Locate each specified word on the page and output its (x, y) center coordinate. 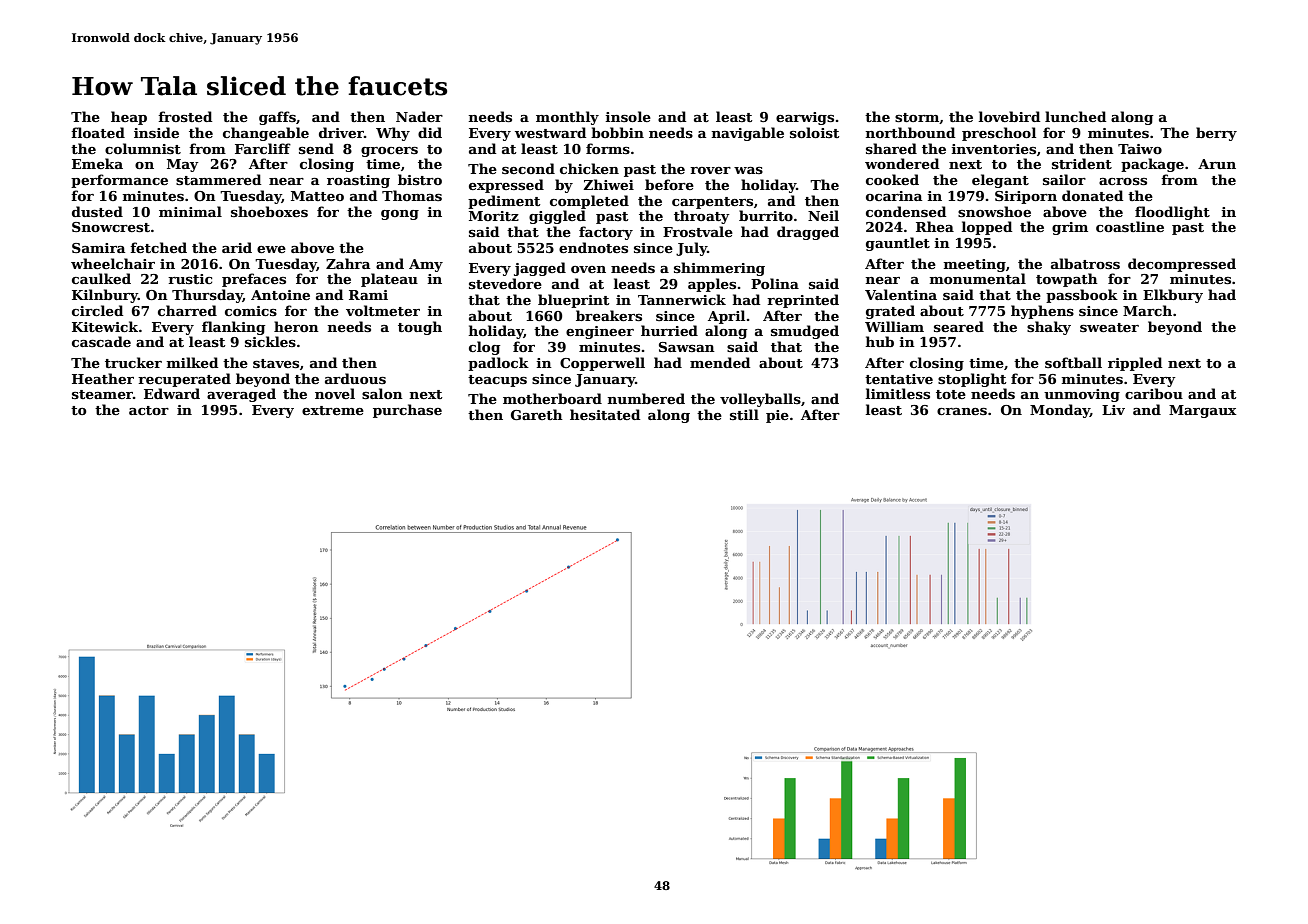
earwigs (805, 118)
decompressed (1182, 265)
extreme (333, 410)
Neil (823, 215)
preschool (999, 134)
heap (129, 118)
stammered (218, 179)
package (1152, 165)
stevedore (505, 283)
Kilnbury (105, 296)
